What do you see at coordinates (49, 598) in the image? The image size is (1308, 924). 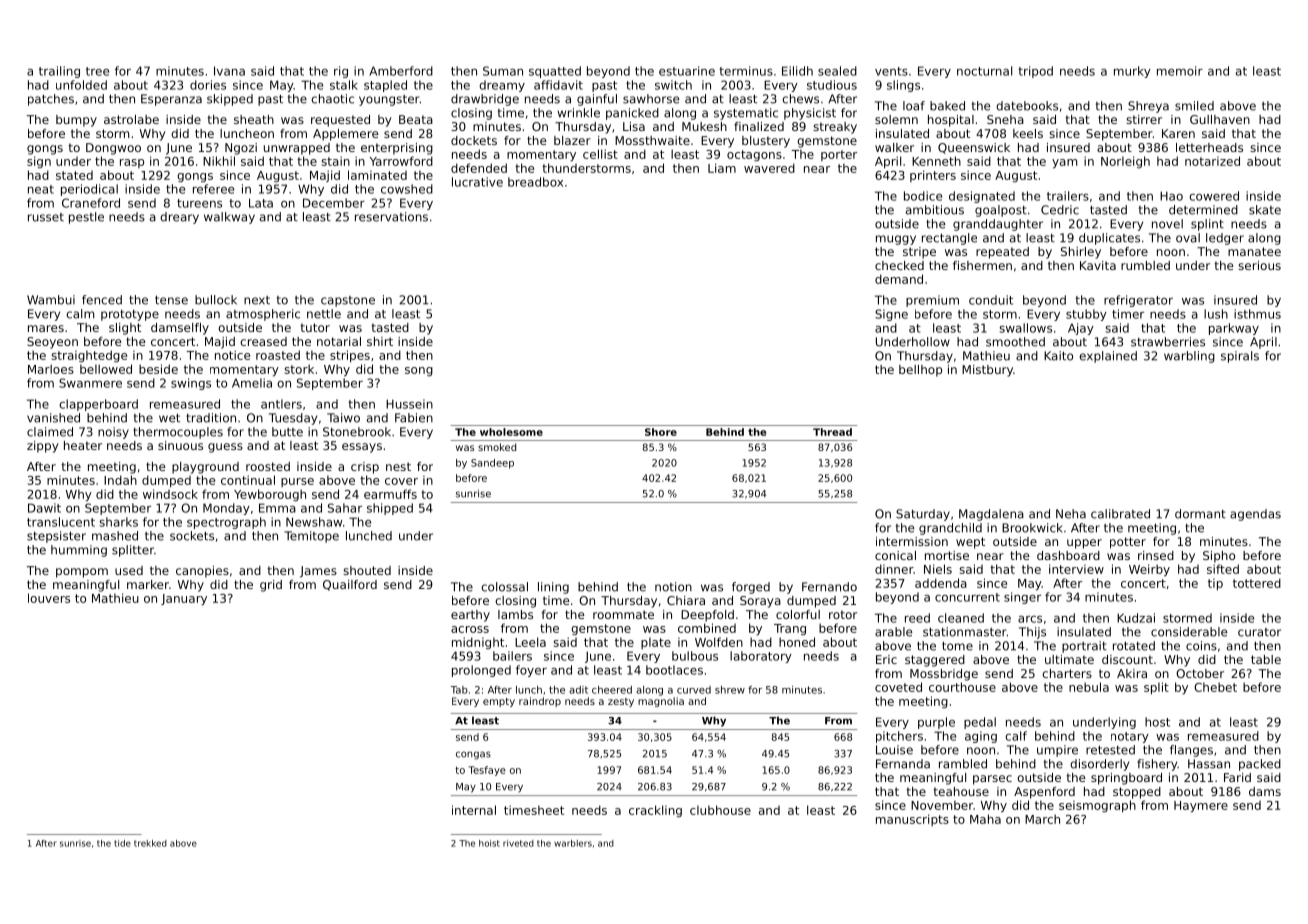 I see `louvers` at bounding box center [49, 598].
